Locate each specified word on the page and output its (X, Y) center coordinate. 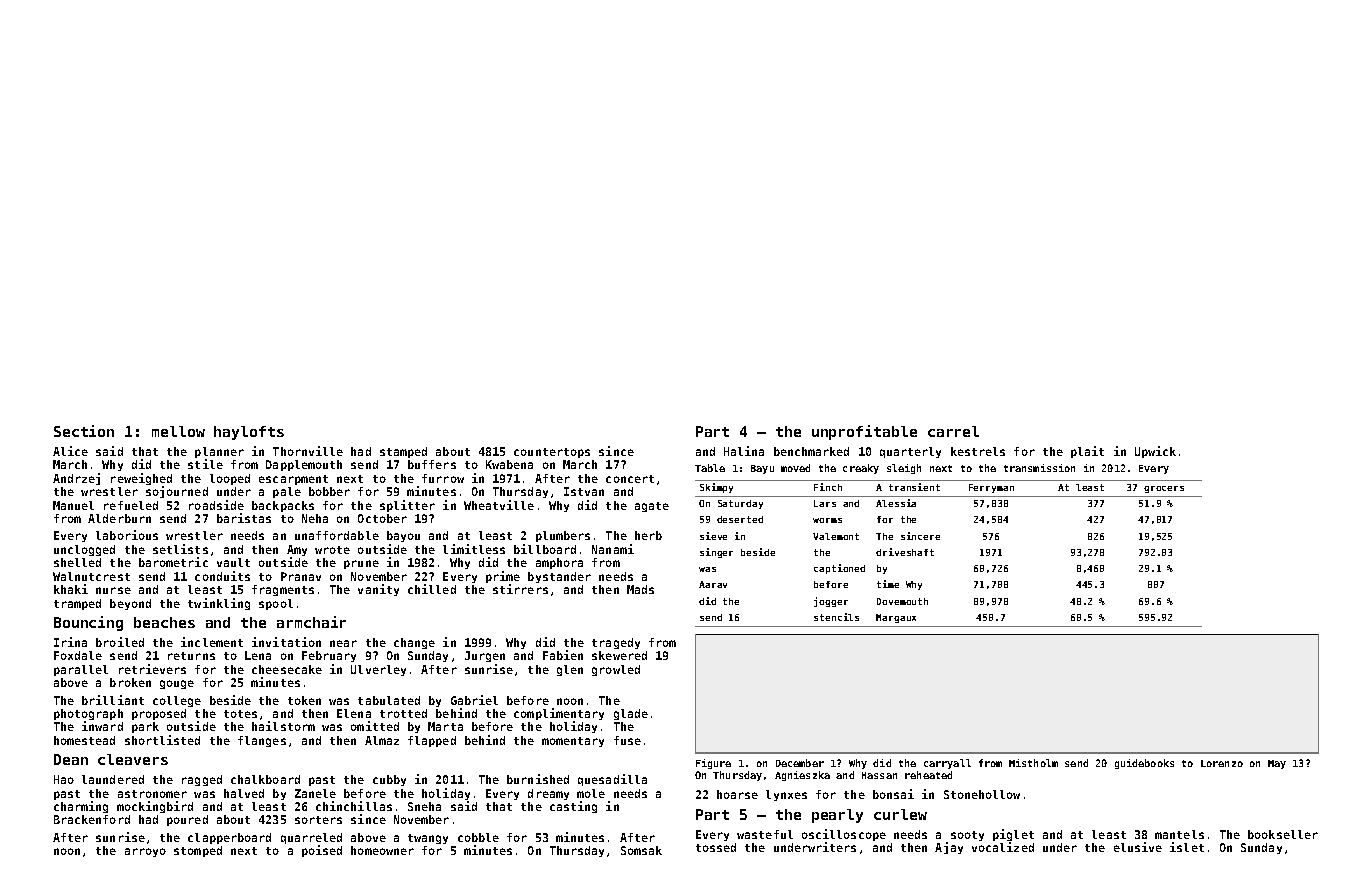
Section (84, 431)
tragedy (616, 643)
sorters (318, 820)
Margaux (896, 618)
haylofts (249, 433)
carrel (953, 431)
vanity (378, 590)
